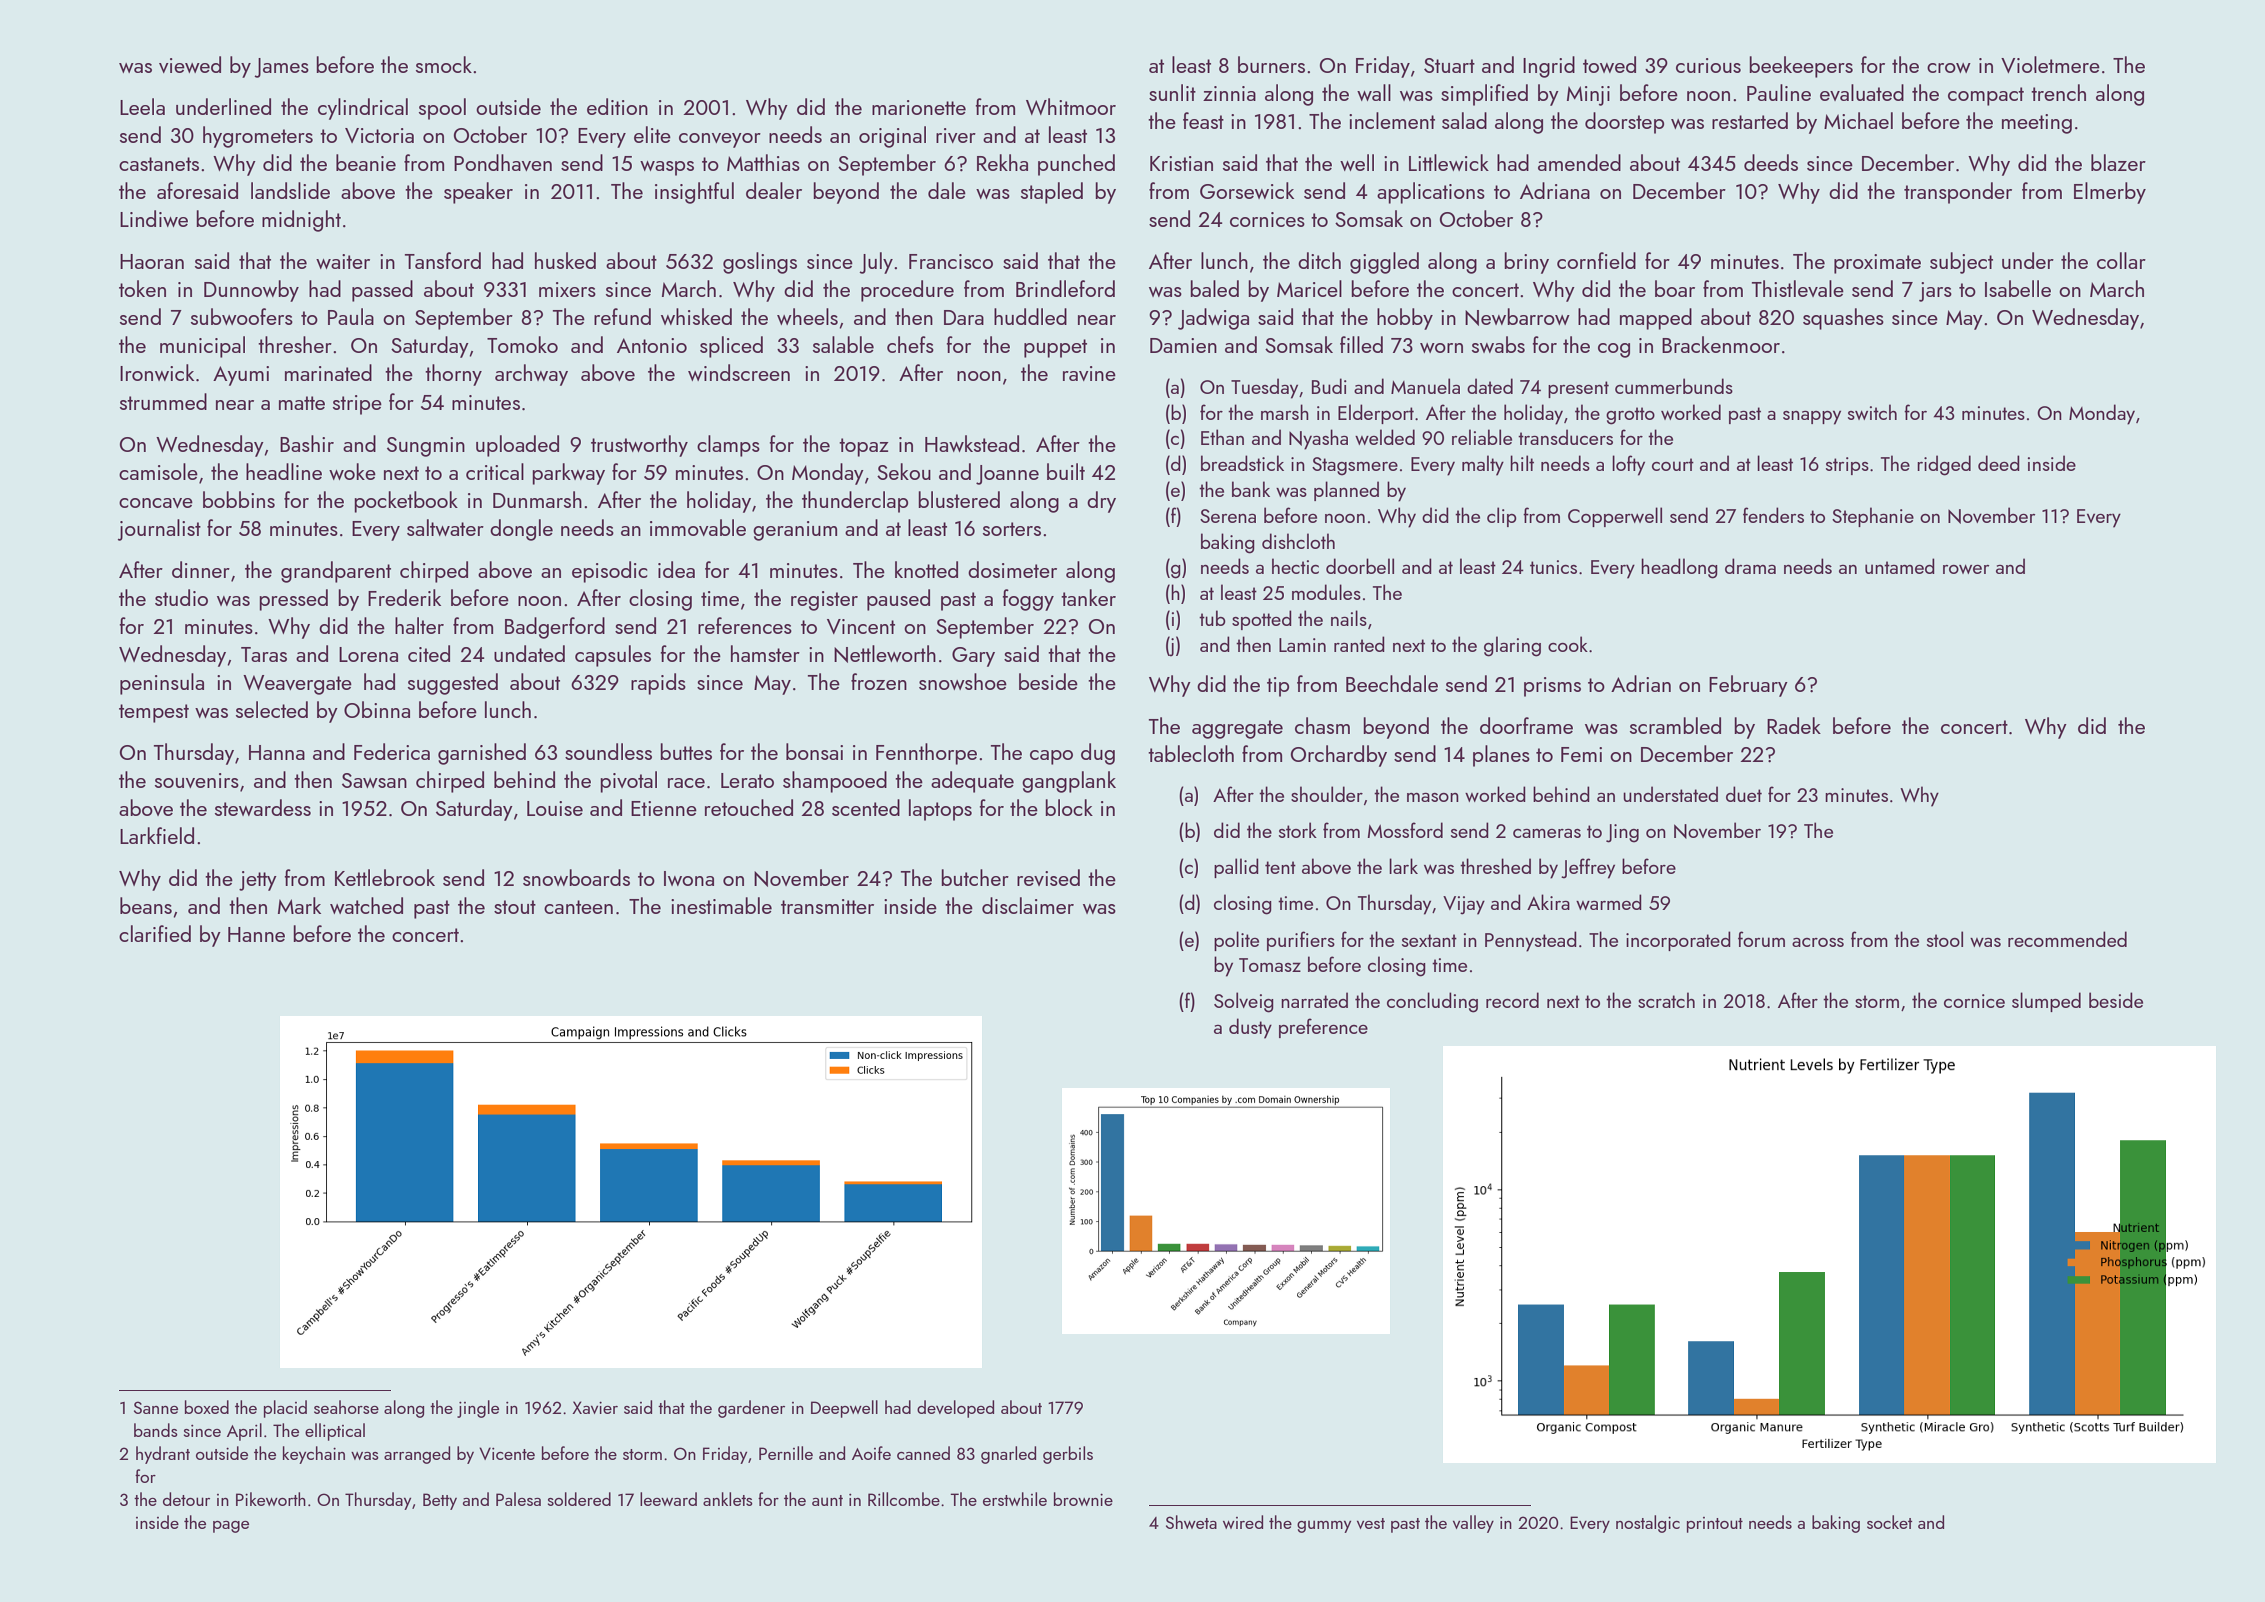 The width and height of the image is (2265, 1602). I want to click on Xavier, so click(595, 1407).
